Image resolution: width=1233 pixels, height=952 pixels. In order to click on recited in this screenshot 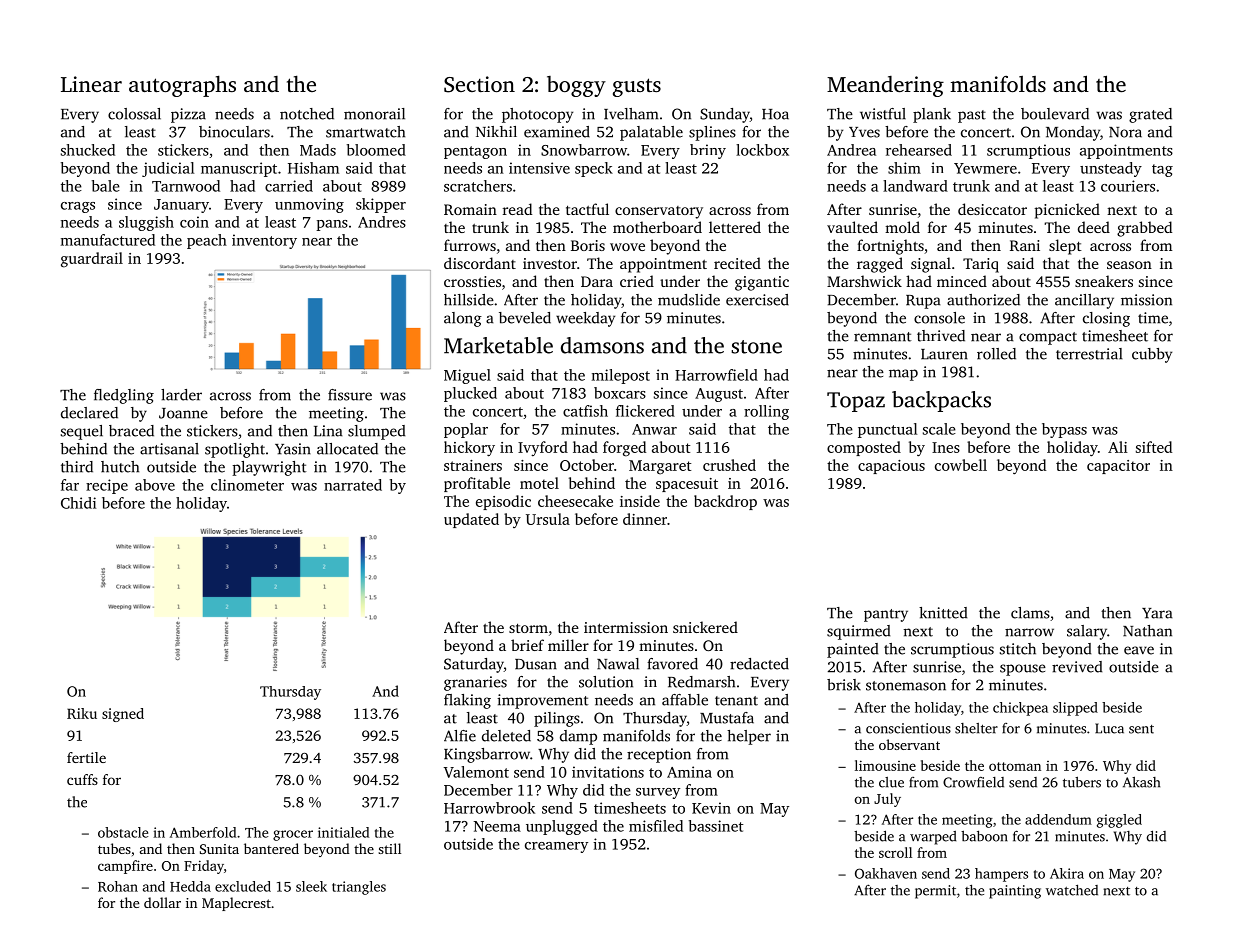, I will do `click(737, 263)`.
